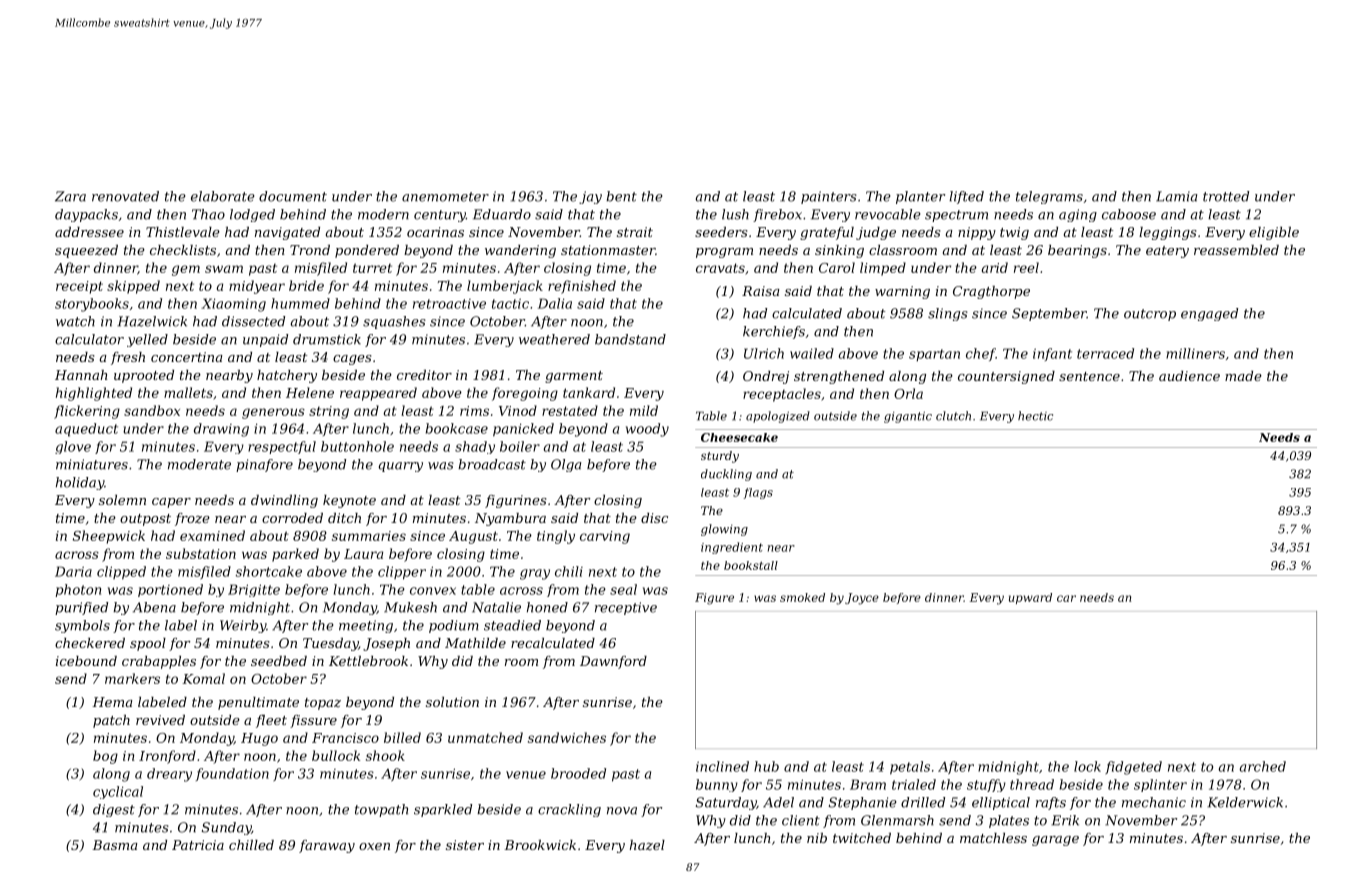  I want to click on hectic, so click(1035, 416).
